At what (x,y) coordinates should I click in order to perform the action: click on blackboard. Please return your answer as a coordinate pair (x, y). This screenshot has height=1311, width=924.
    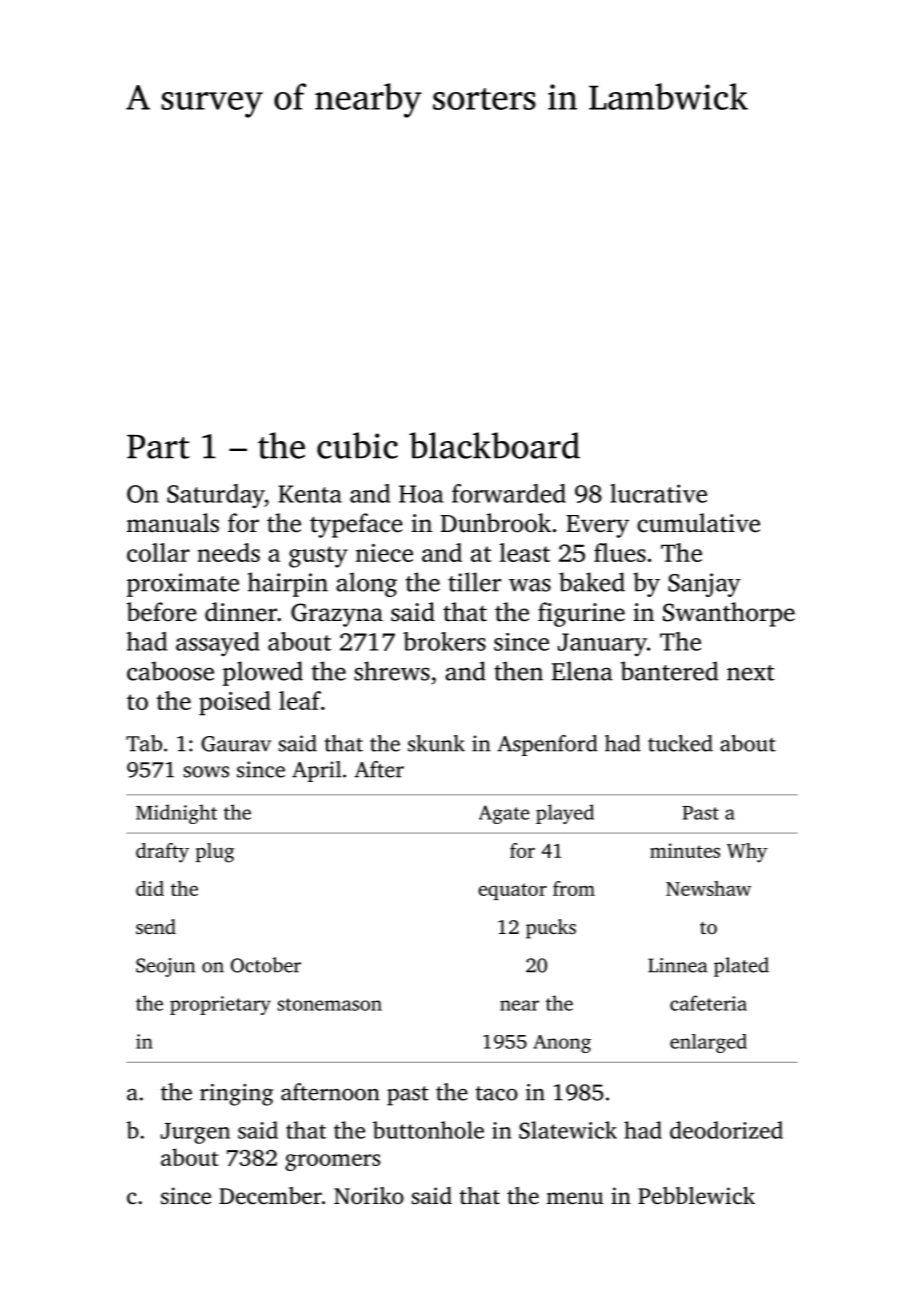
    Looking at the image, I should click on (494, 445).
